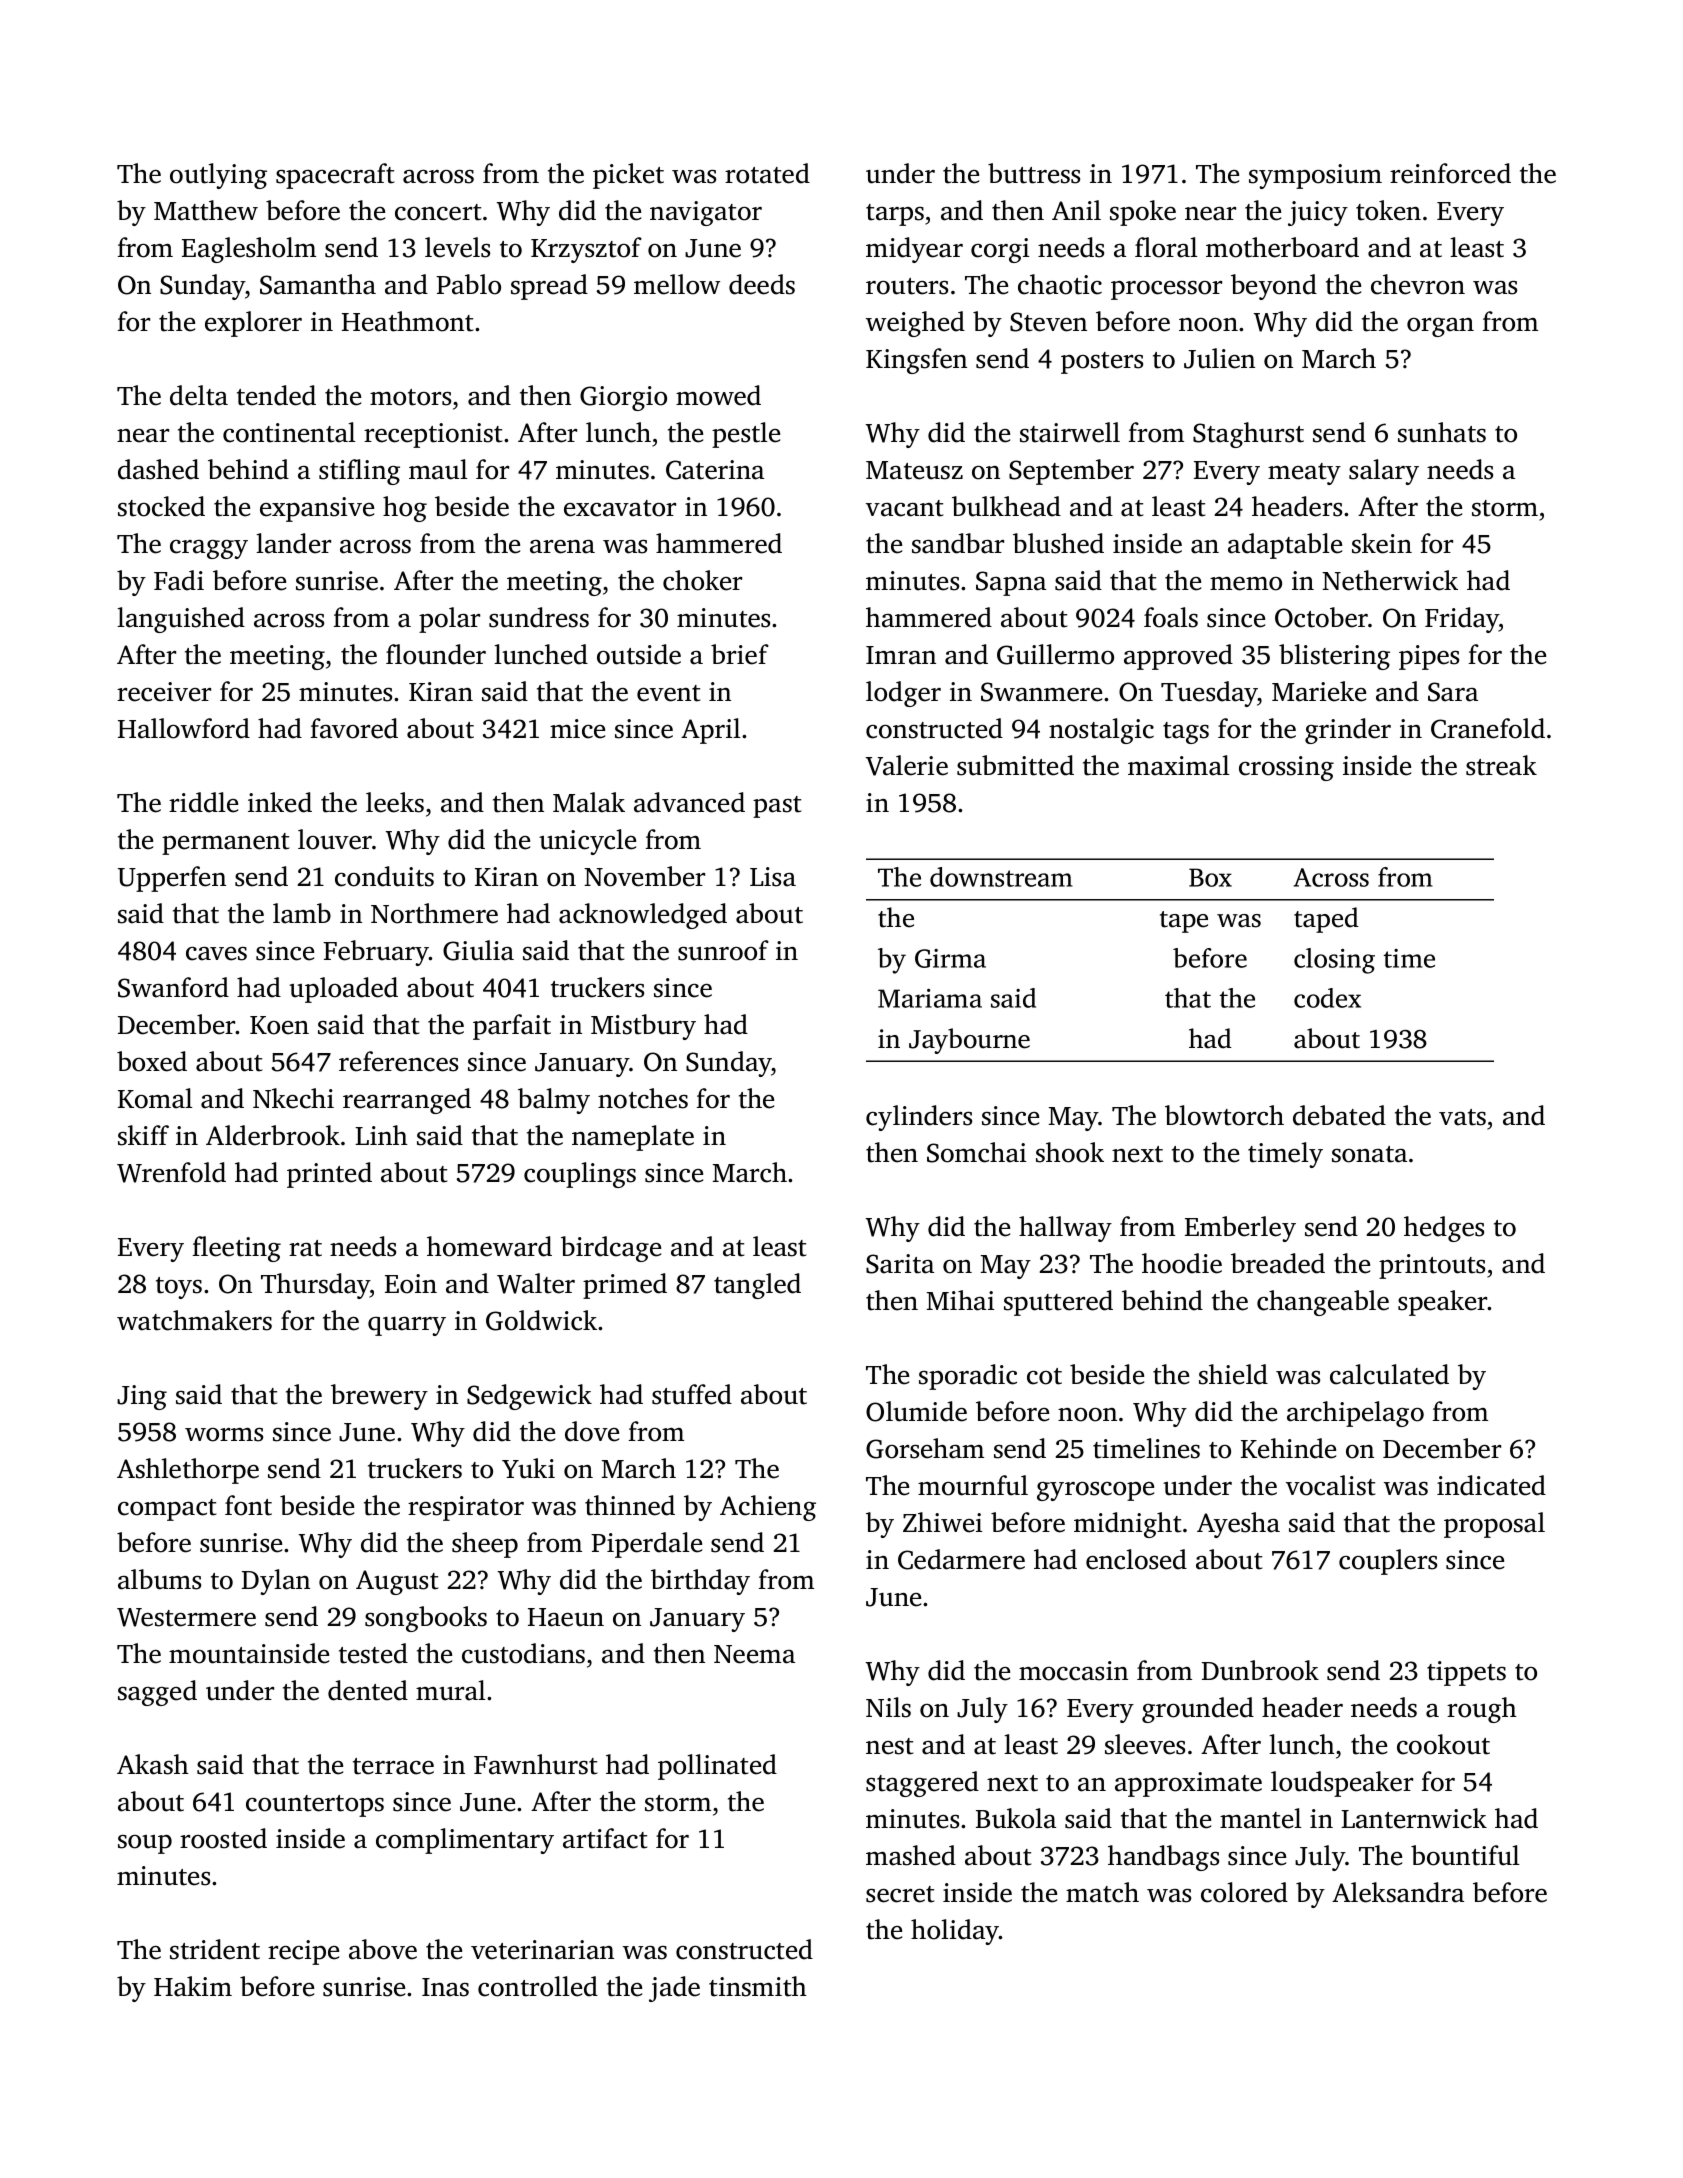  What do you see at coordinates (1034, 173) in the screenshot?
I see `buttress` at bounding box center [1034, 173].
